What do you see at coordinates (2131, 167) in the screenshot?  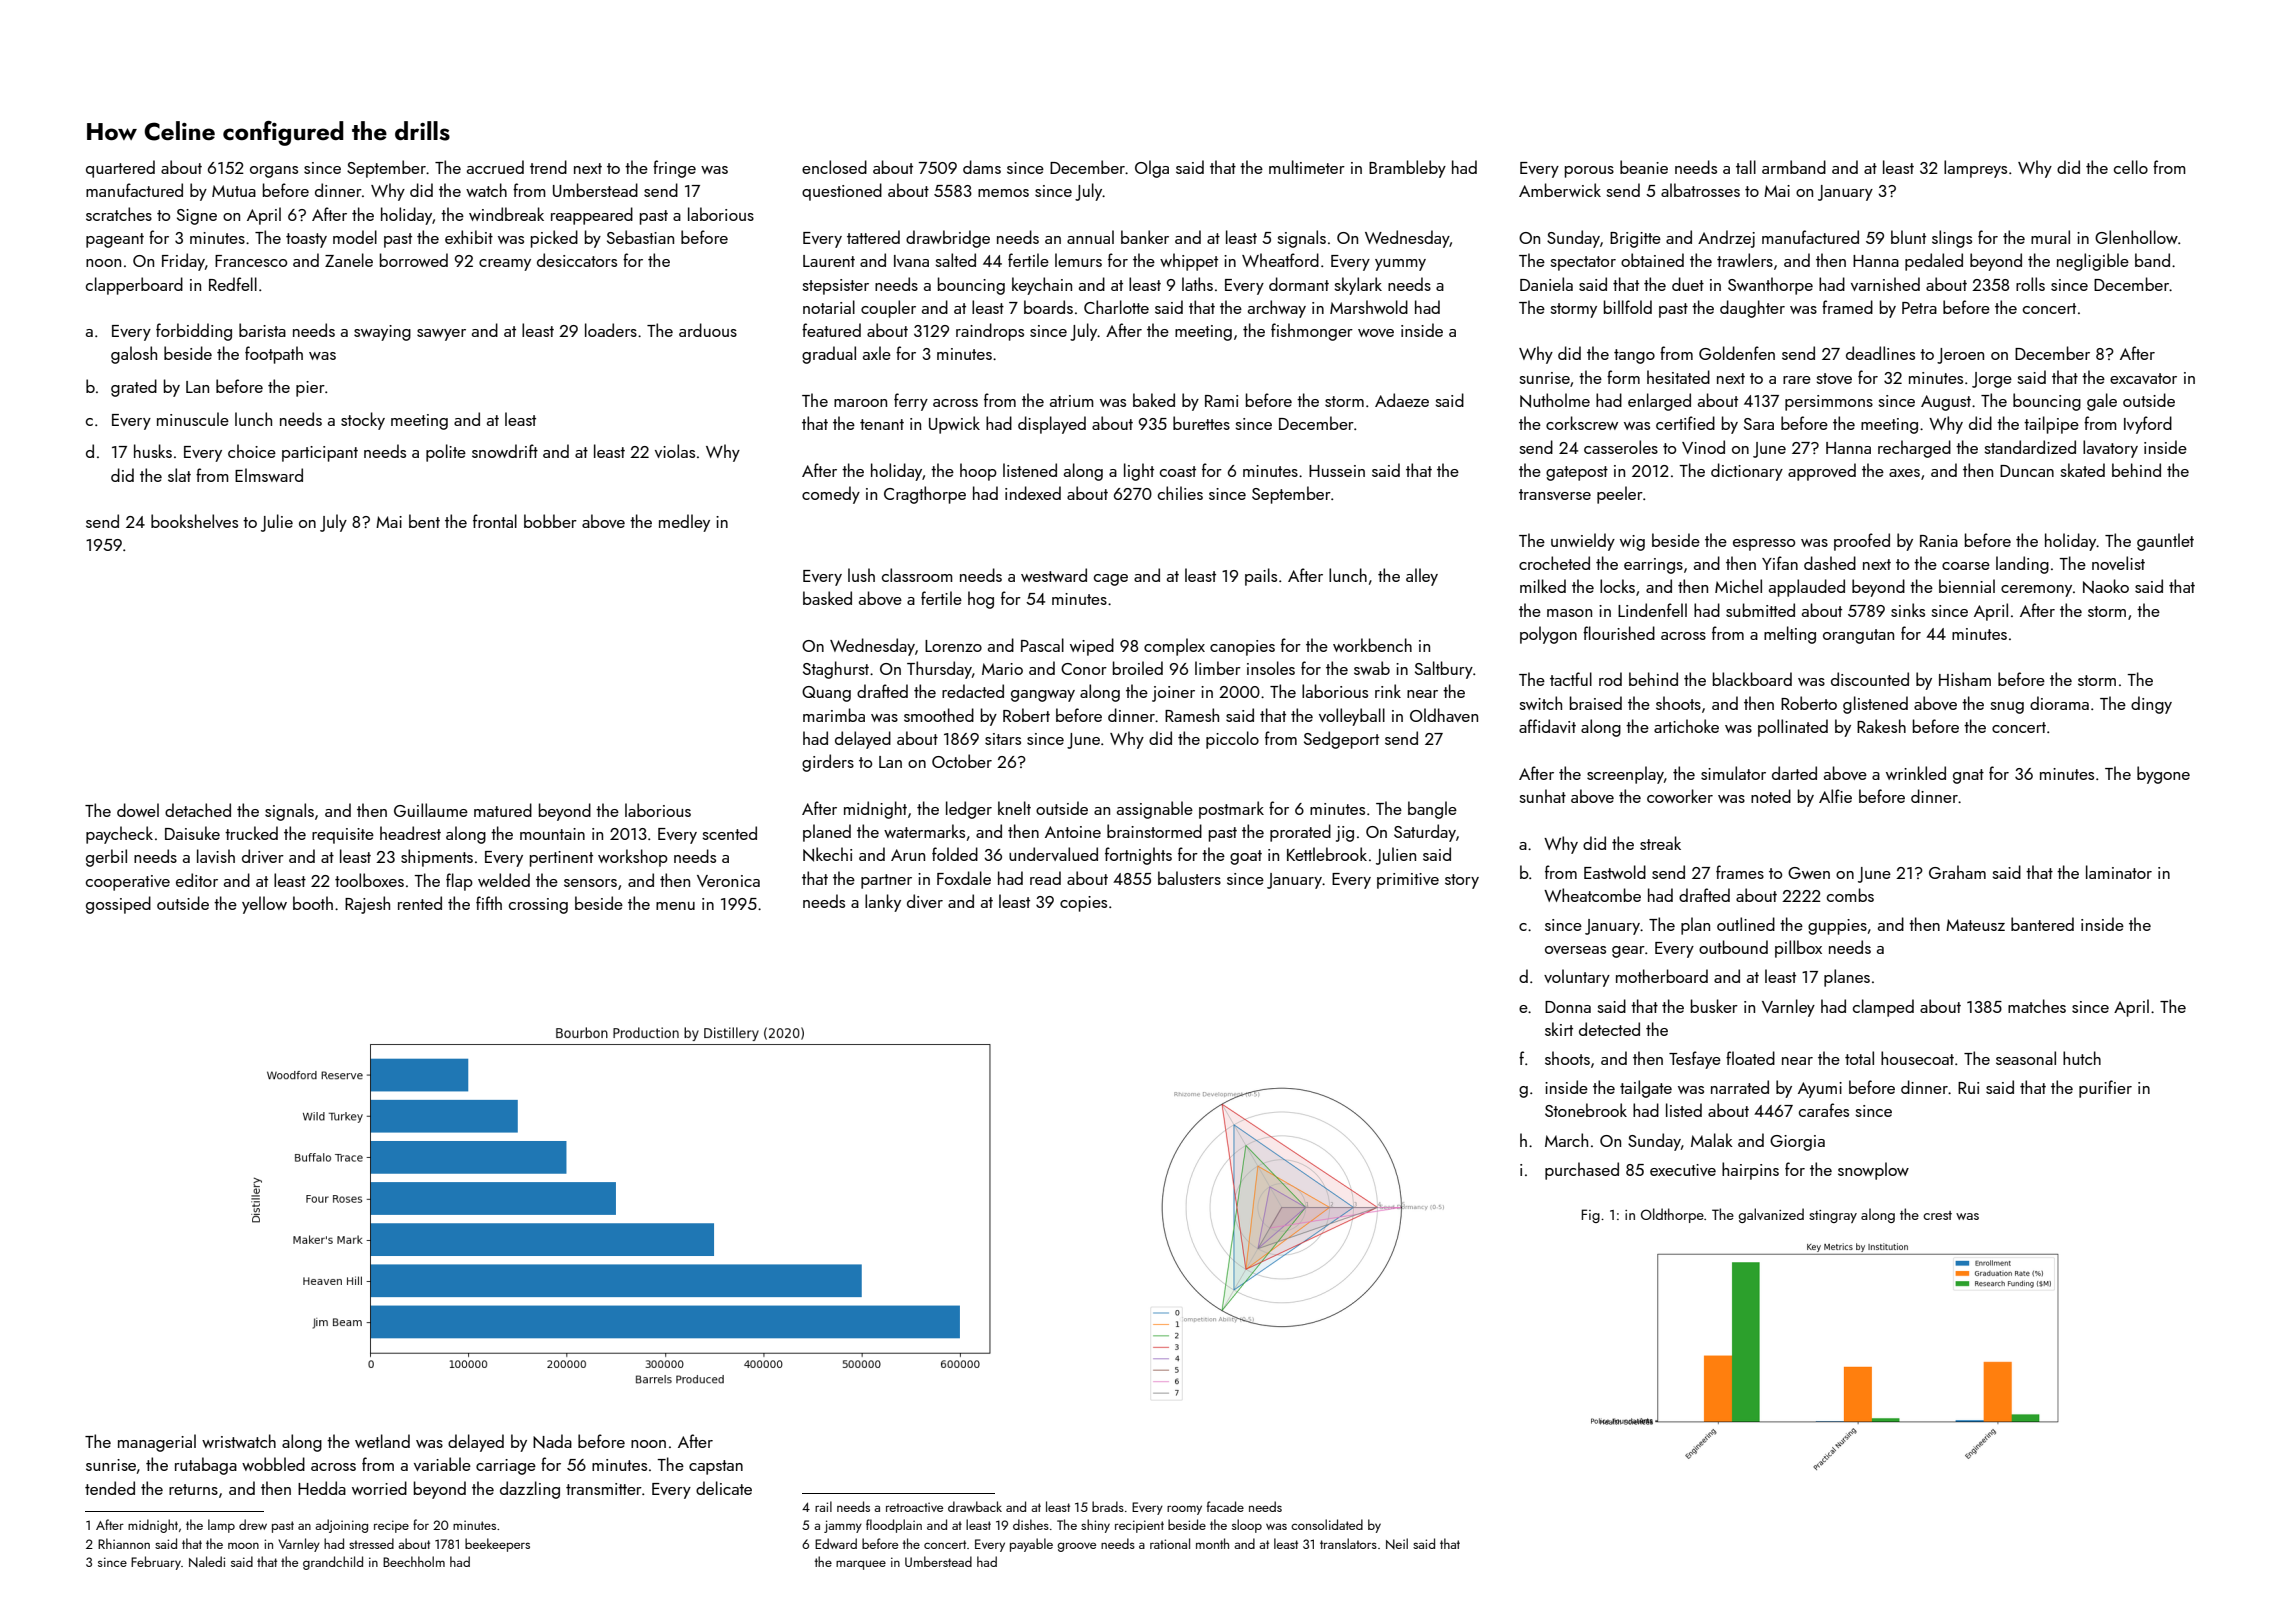 I see `cello` at bounding box center [2131, 167].
